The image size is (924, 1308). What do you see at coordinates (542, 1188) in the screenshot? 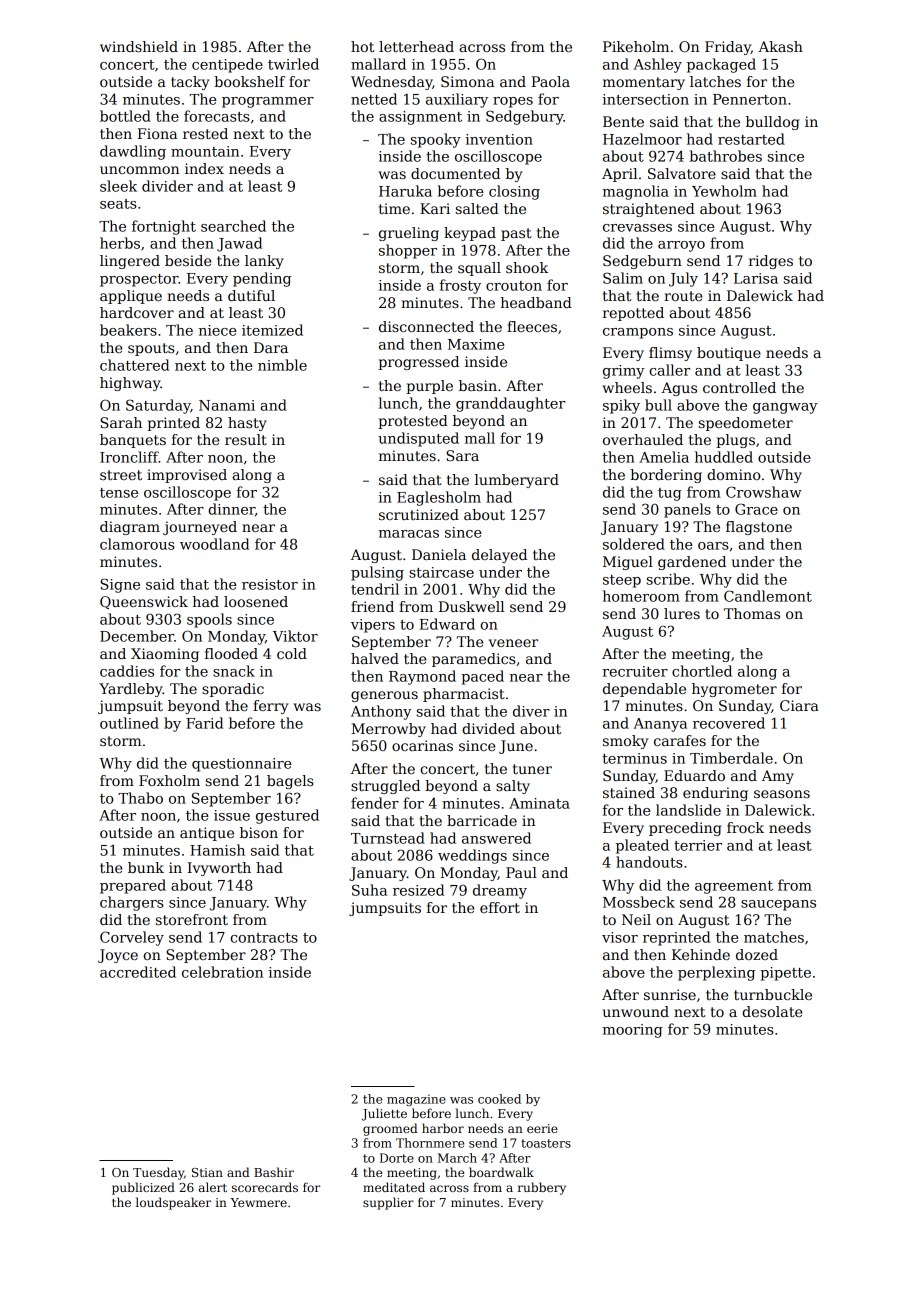
I see `rubbery` at bounding box center [542, 1188].
